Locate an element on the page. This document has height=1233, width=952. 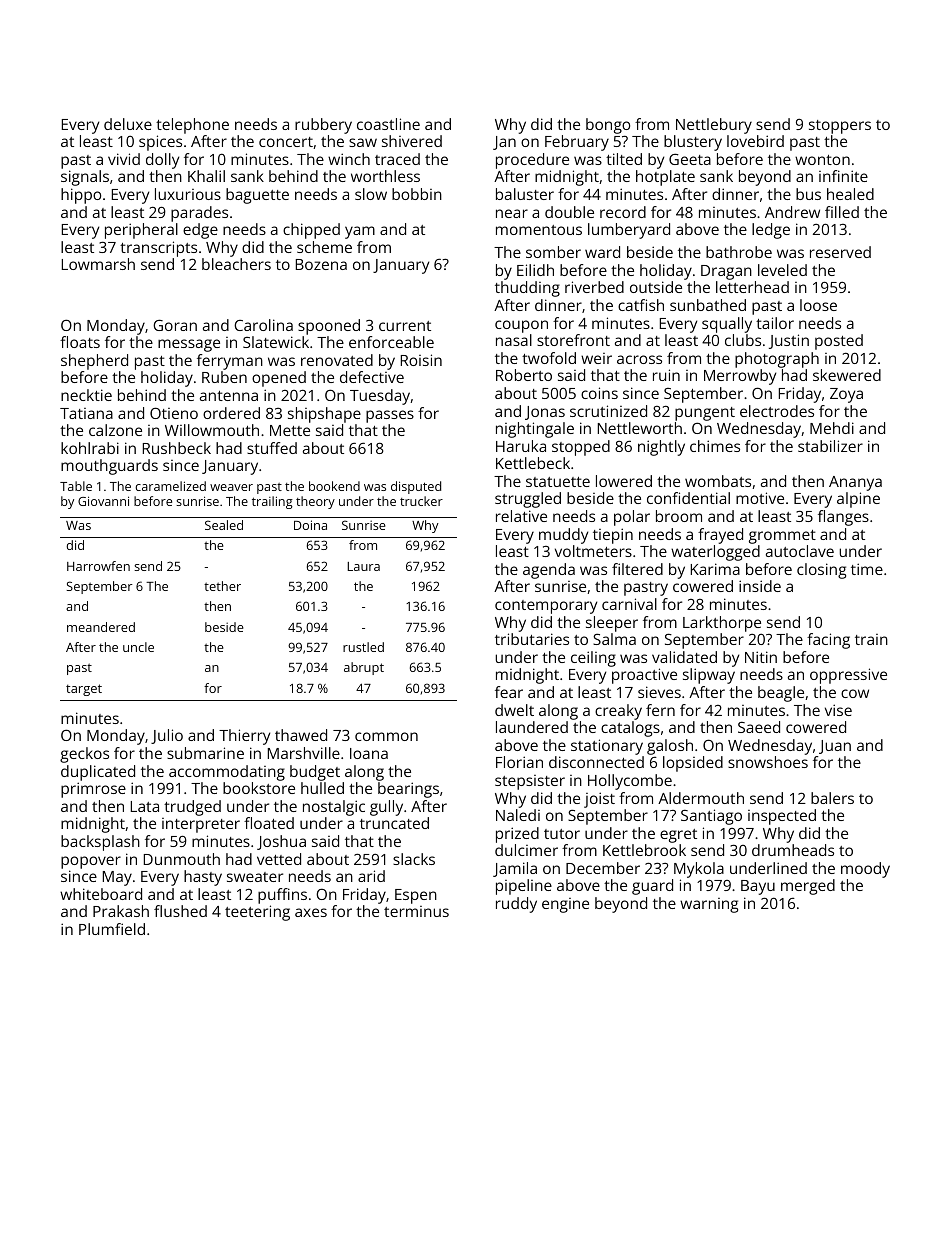
flanges is located at coordinates (843, 518).
